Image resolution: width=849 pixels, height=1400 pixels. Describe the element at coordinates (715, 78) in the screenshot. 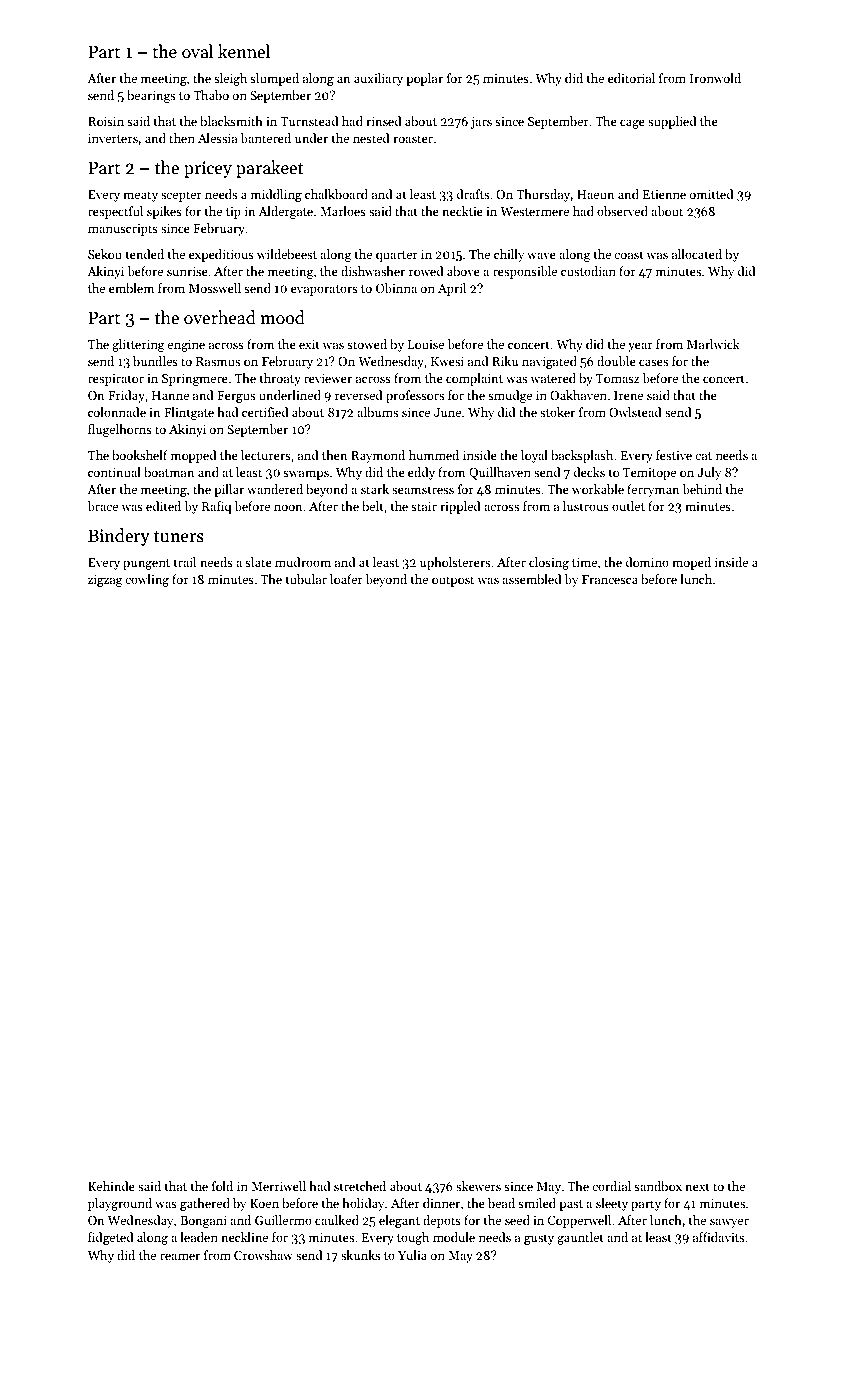

I see `Ironwold` at that location.
